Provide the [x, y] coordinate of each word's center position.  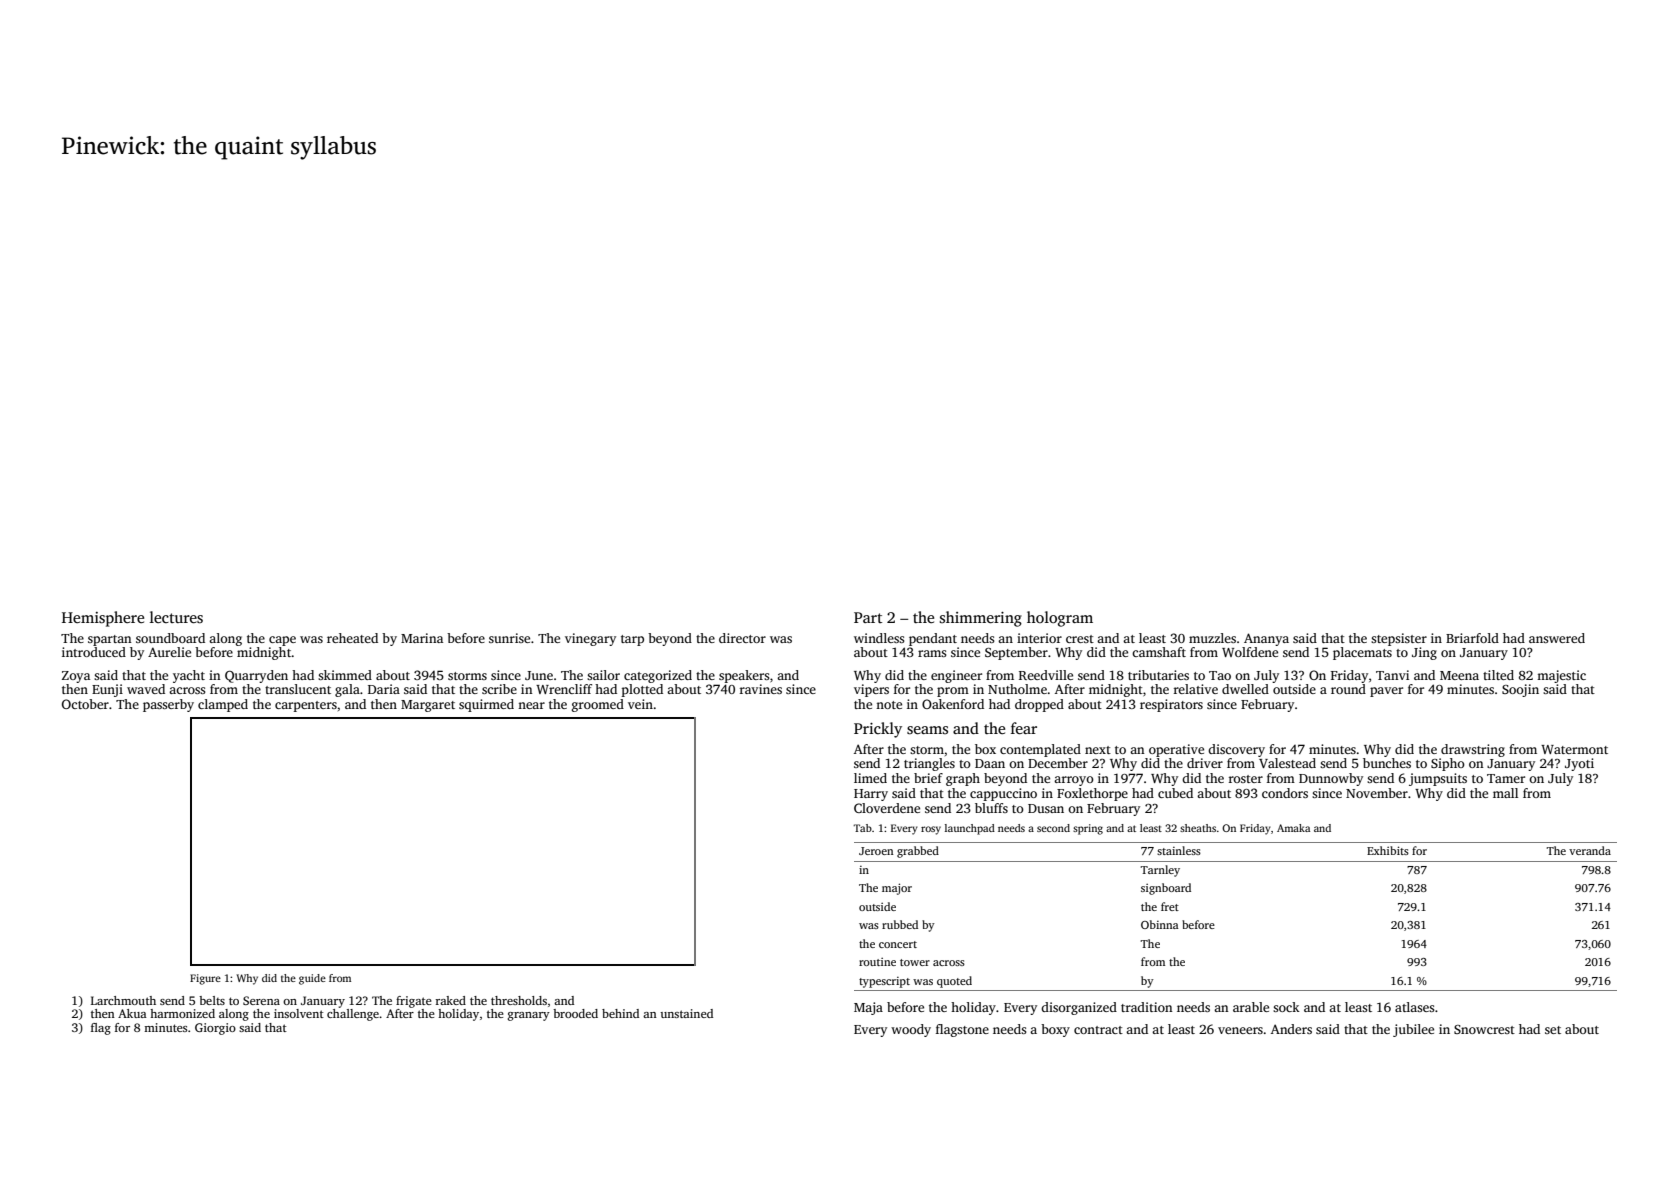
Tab [862, 828]
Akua [132, 1013]
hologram [1060, 619]
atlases [1415, 1007]
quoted [954, 982]
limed [870, 778]
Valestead [1287, 763]
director [742, 638]
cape [282, 641]
